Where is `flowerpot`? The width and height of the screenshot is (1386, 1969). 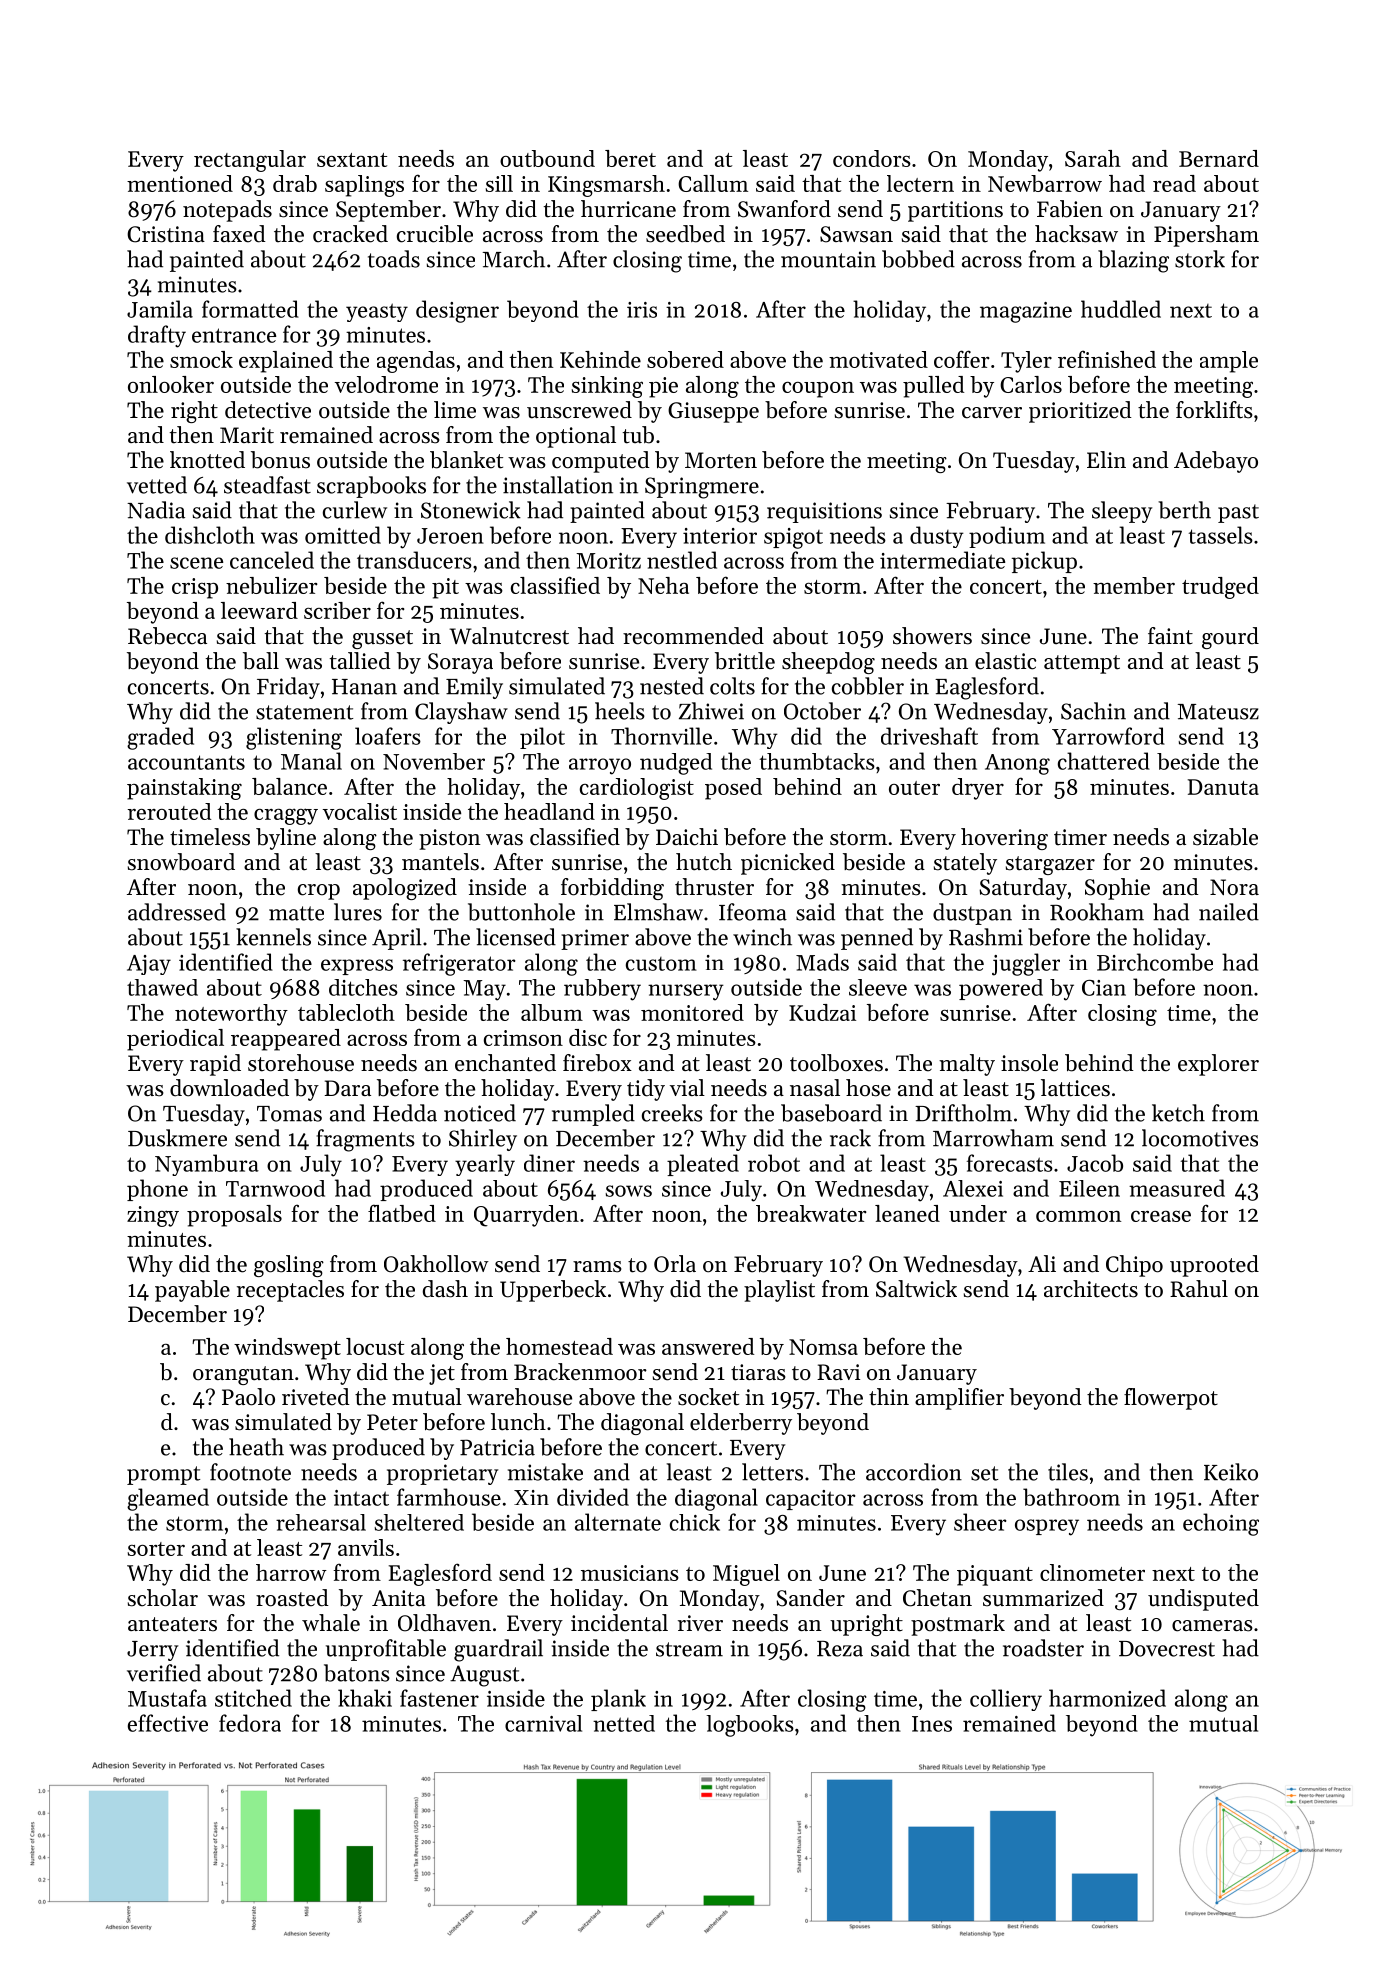 flowerpot is located at coordinates (1171, 1399).
